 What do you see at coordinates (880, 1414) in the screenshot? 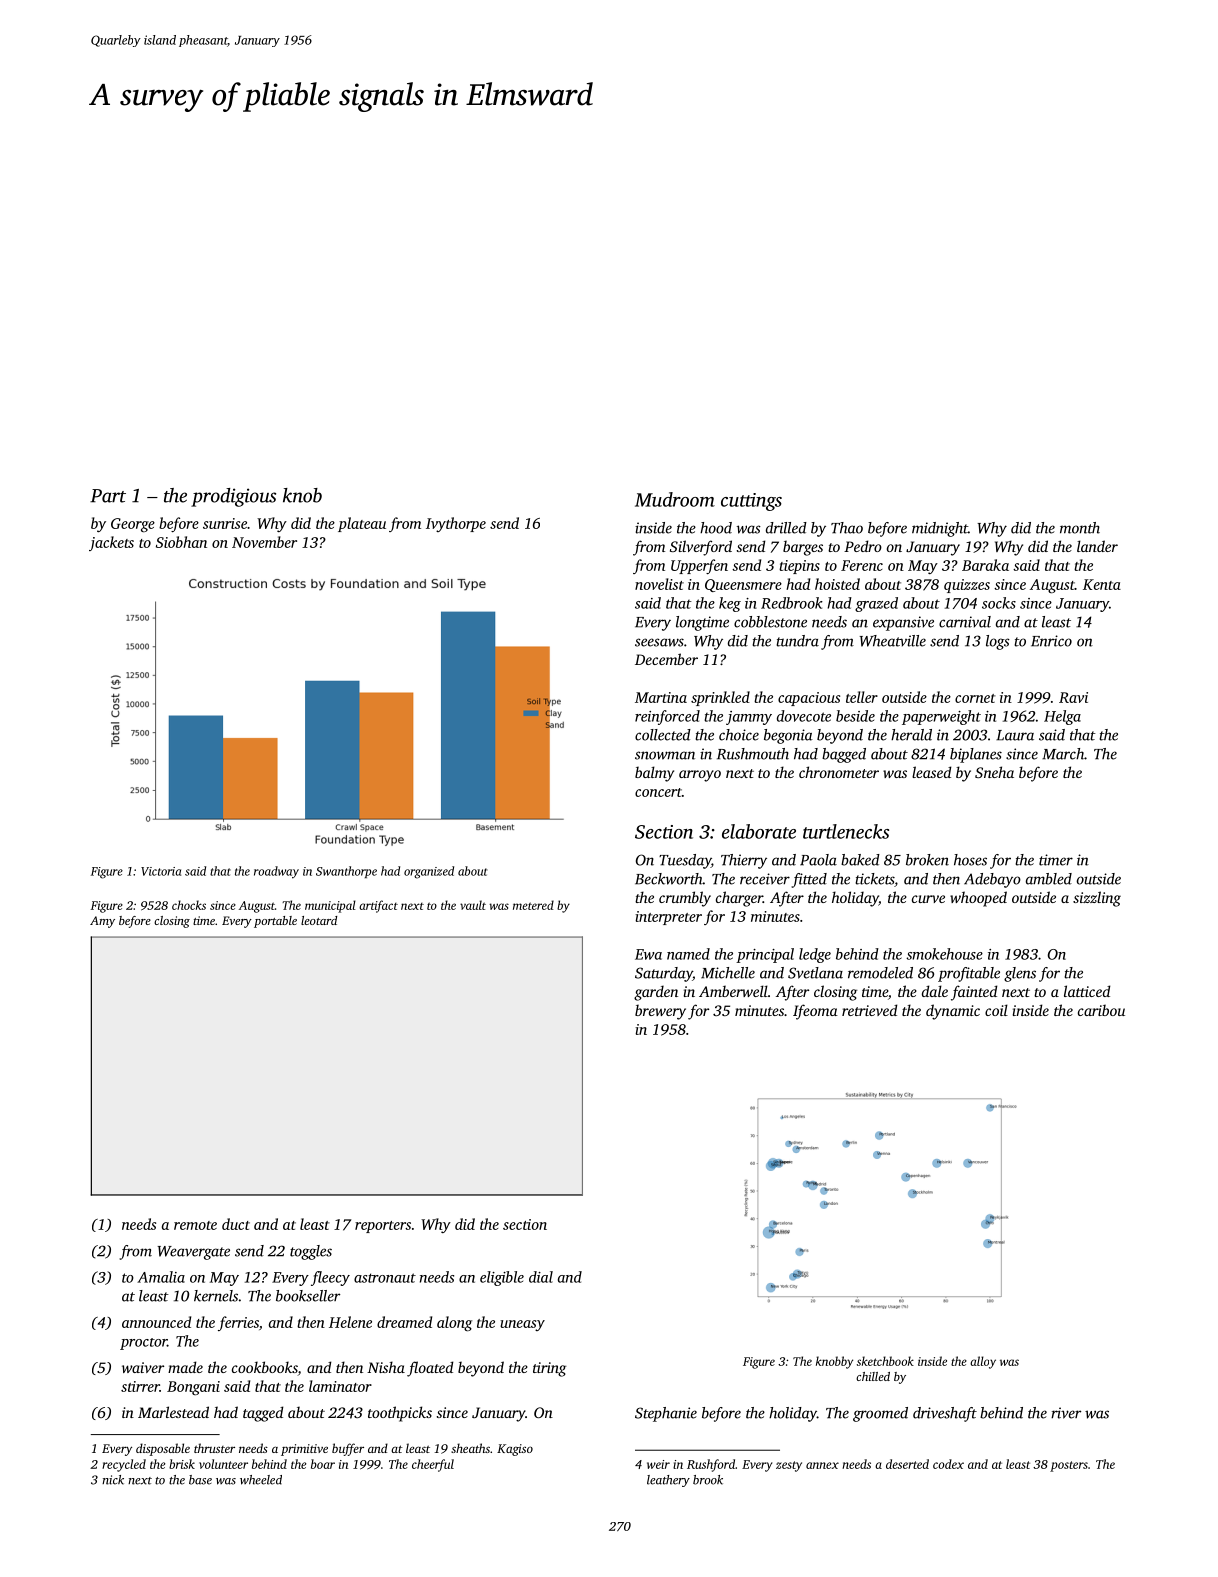
I see `groomed` at bounding box center [880, 1414].
